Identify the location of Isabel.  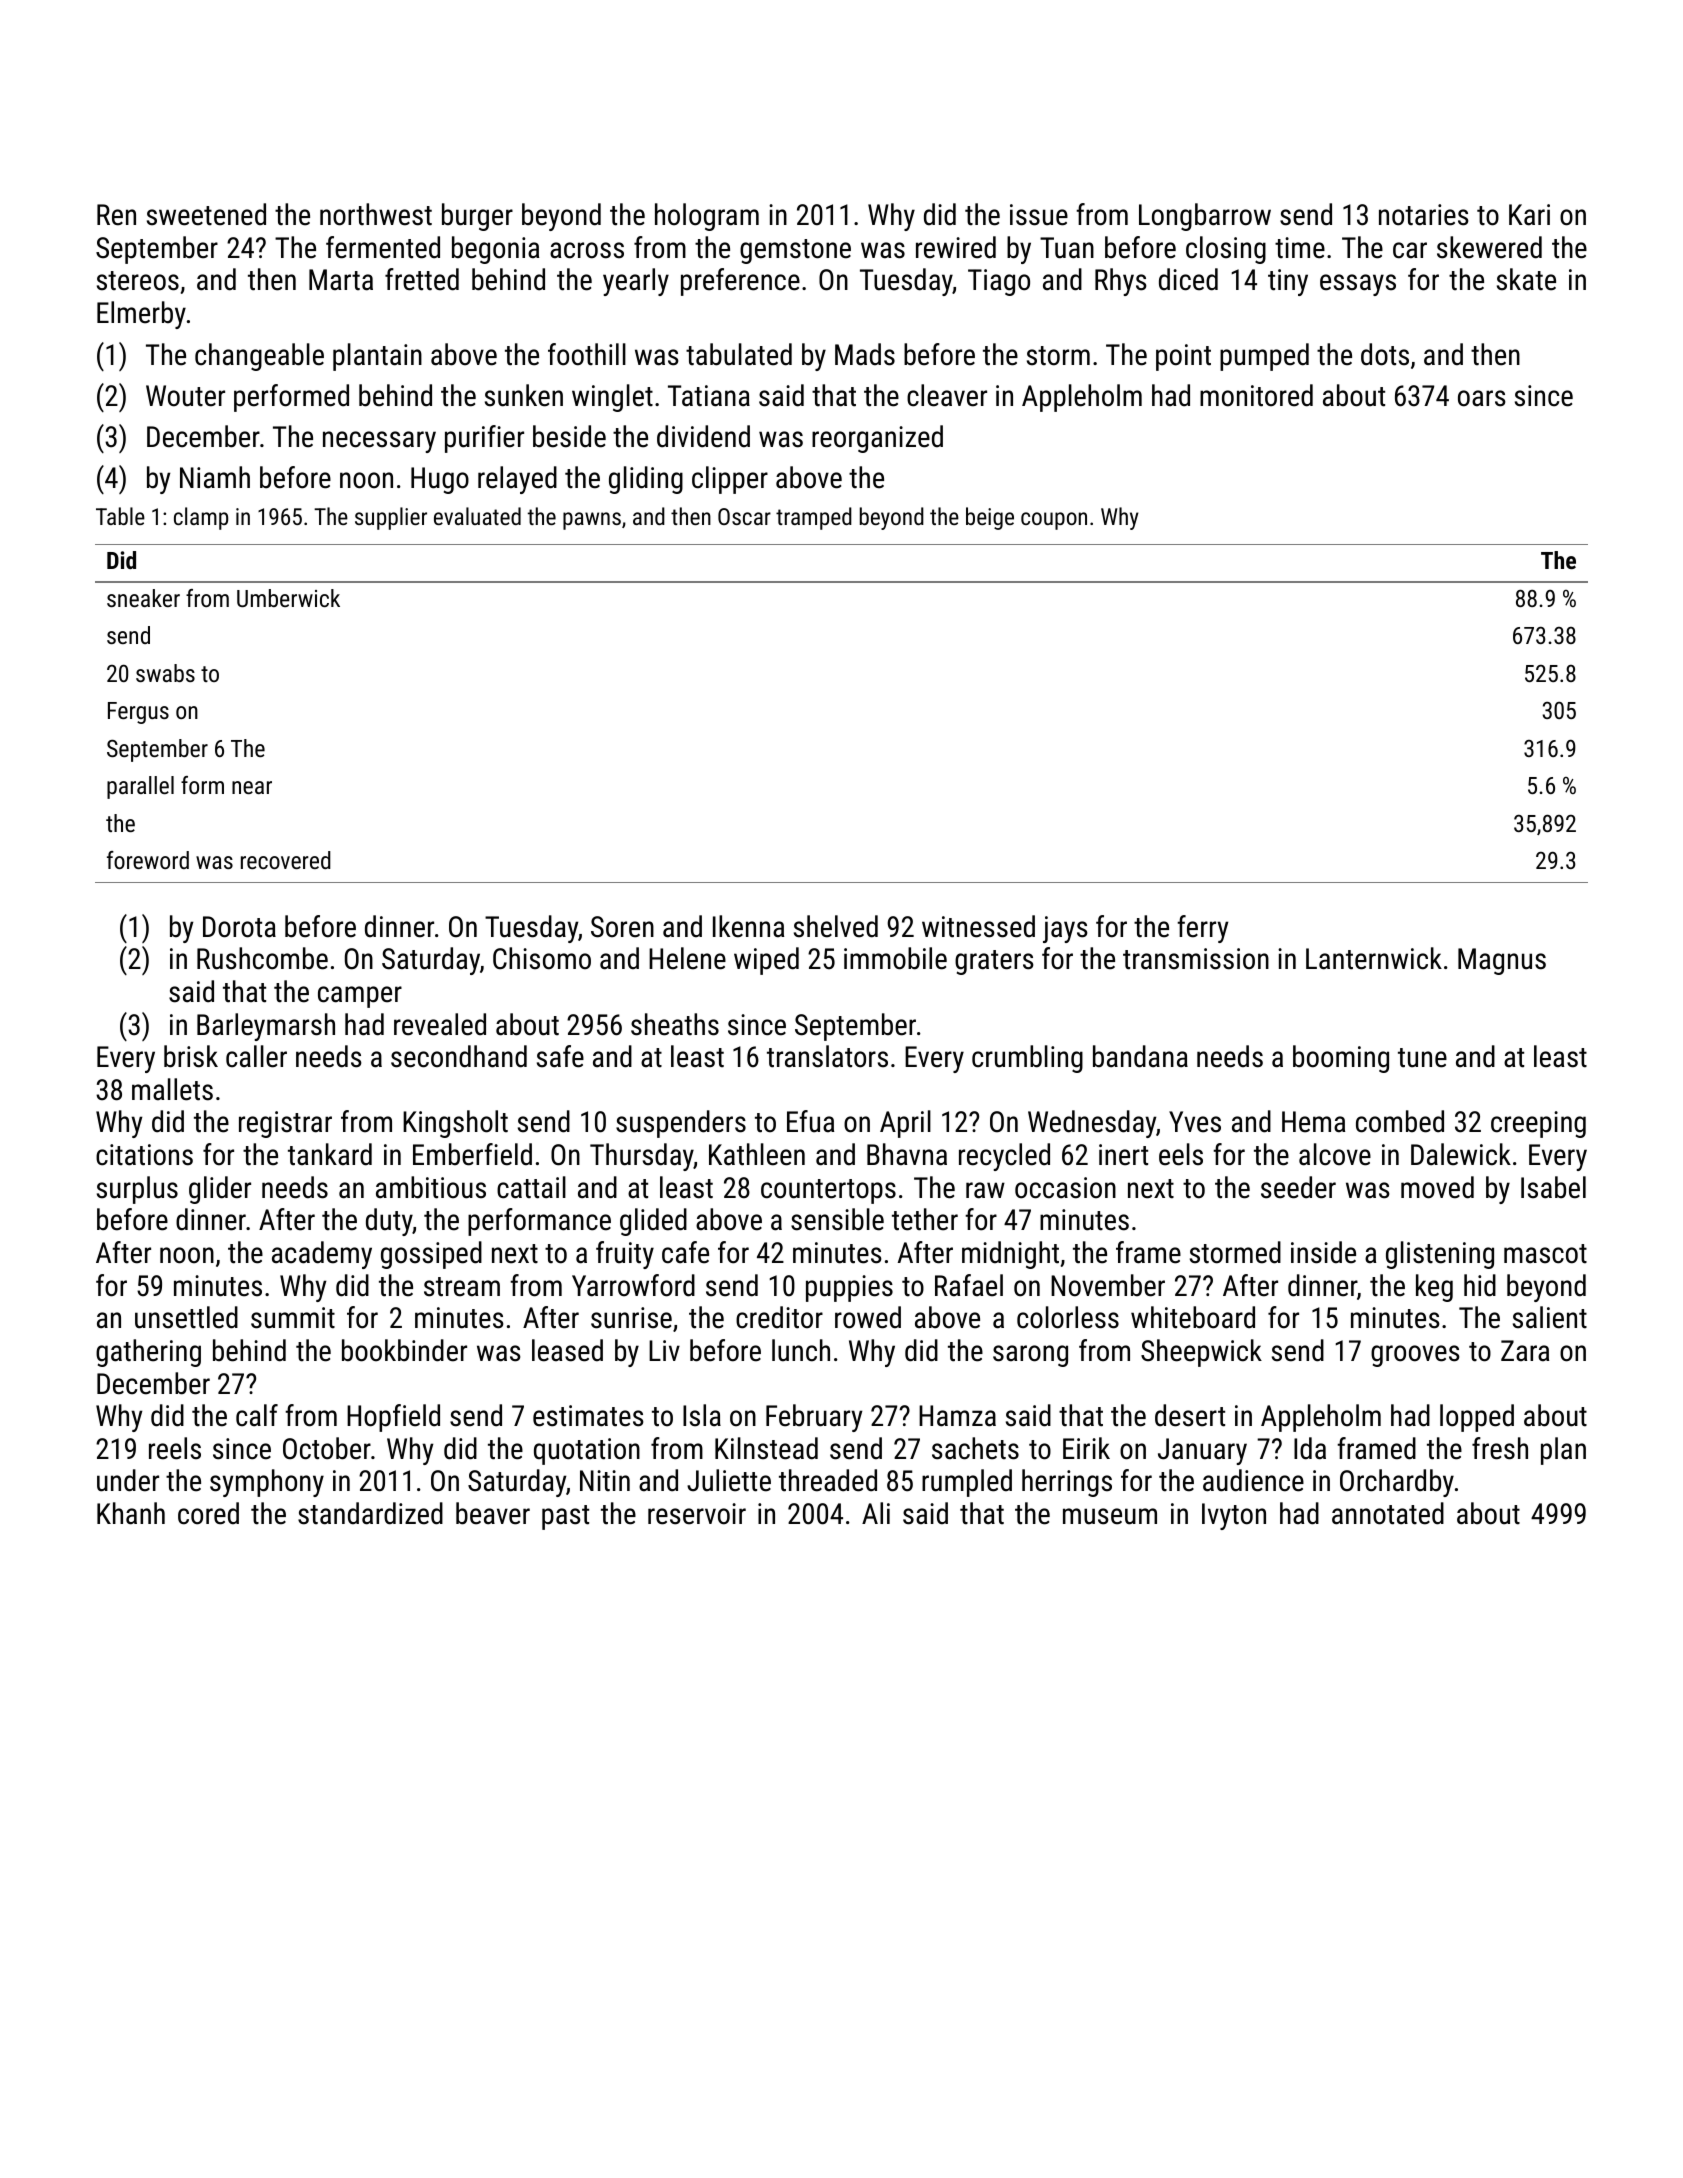
(1553, 1187).
